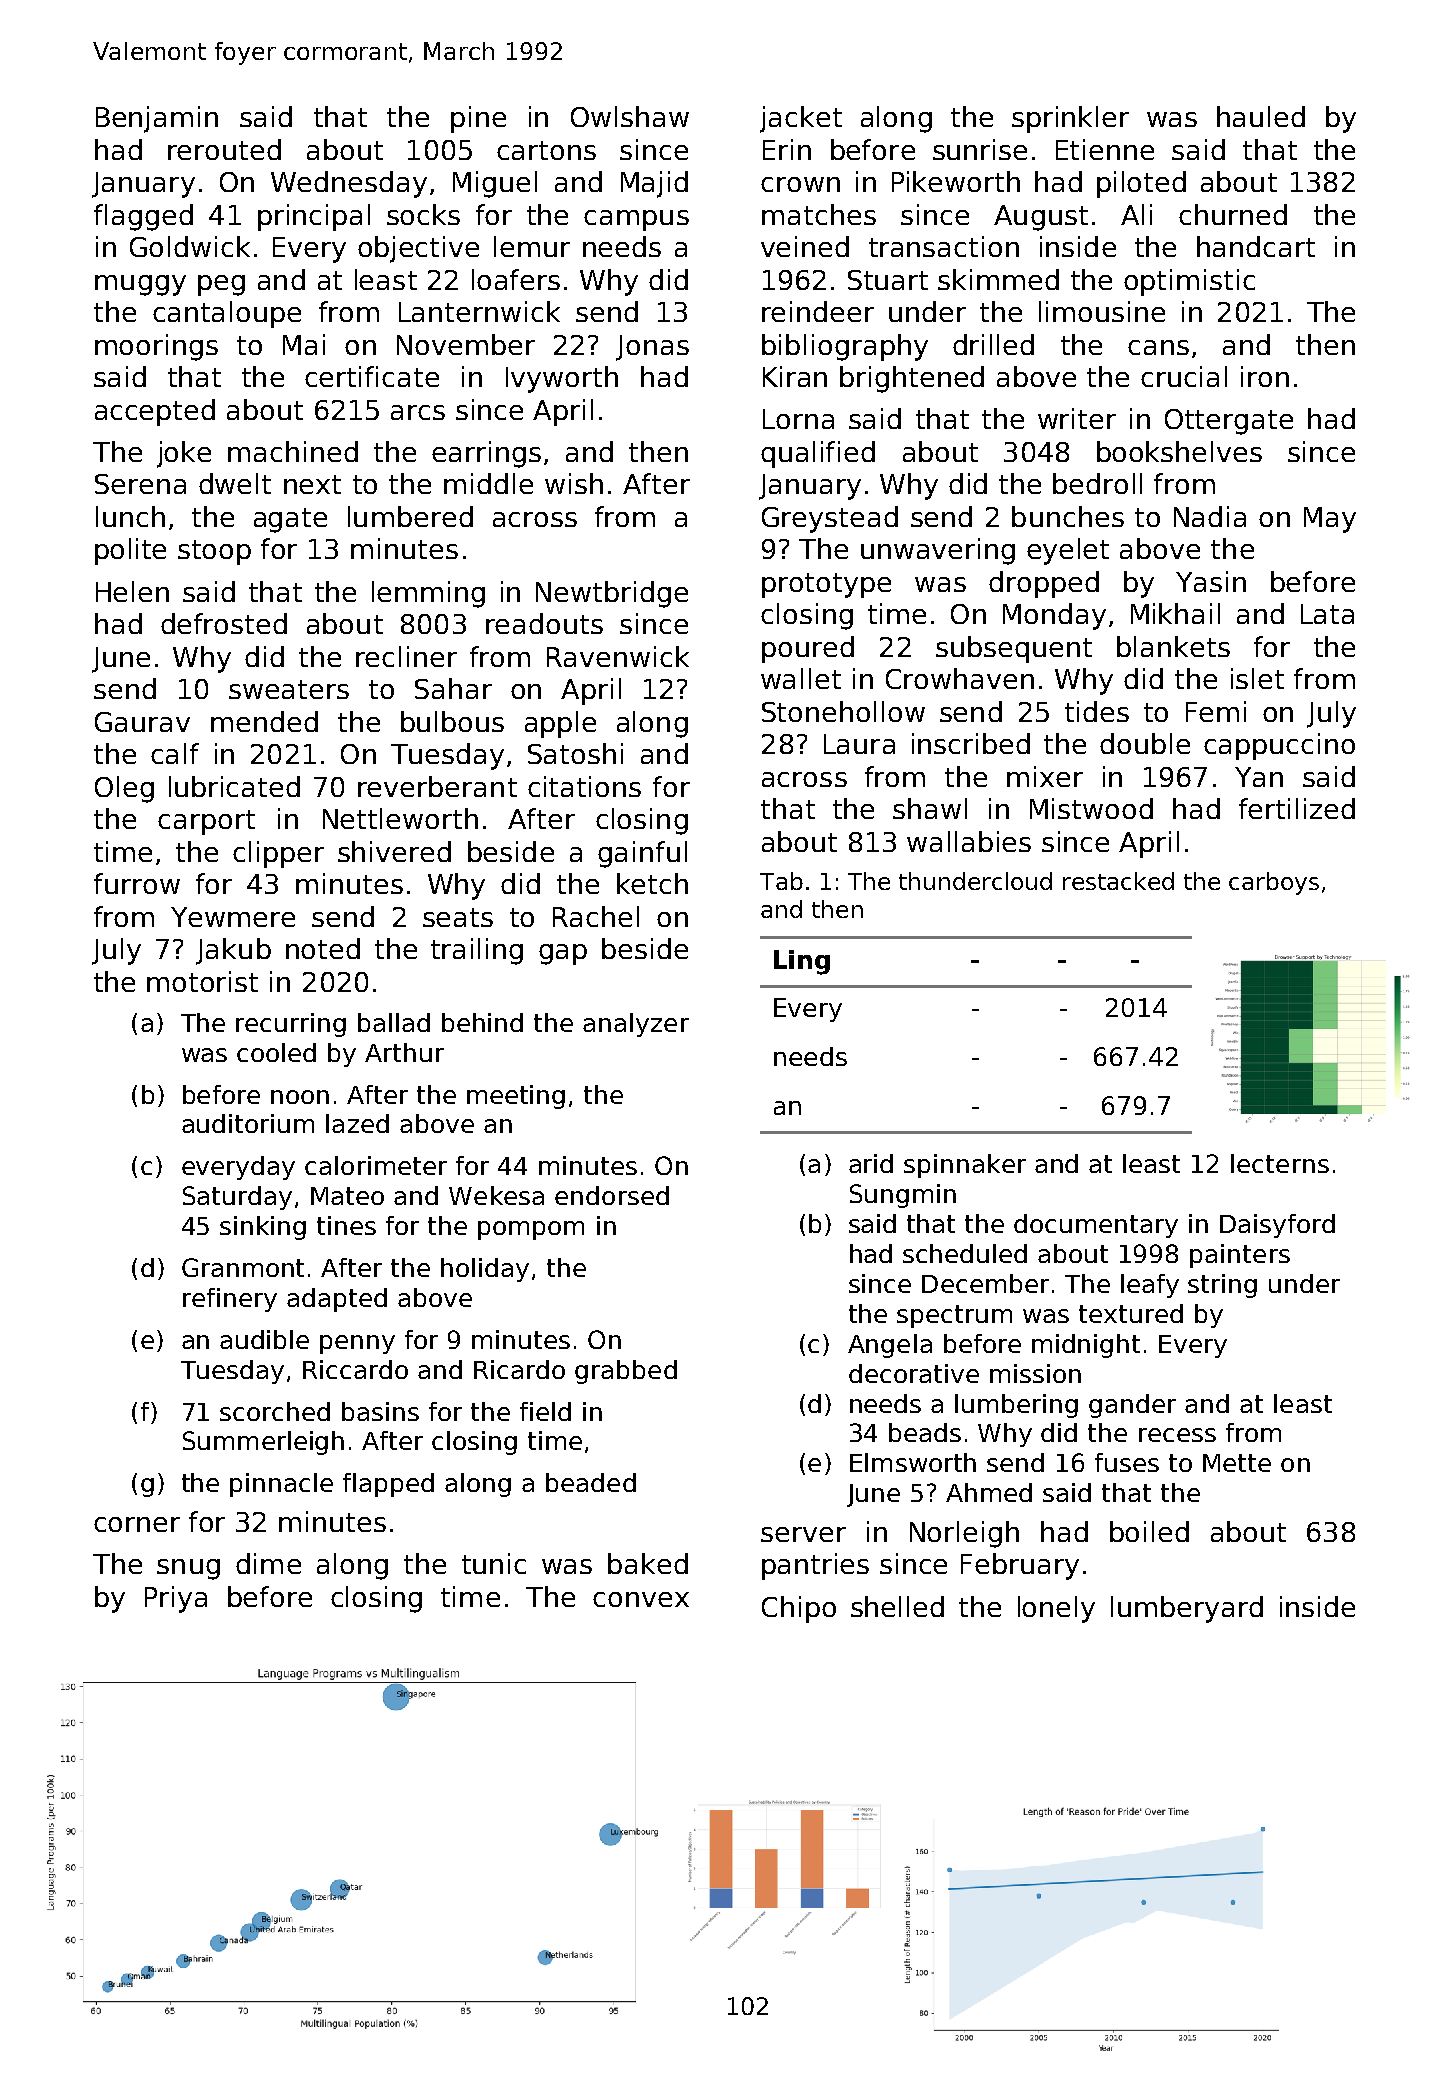 This screenshot has width=1450, height=2100. What do you see at coordinates (1056, 1609) in the screenshot?
I see `lonely` at bounding box center [1056, 1609].
